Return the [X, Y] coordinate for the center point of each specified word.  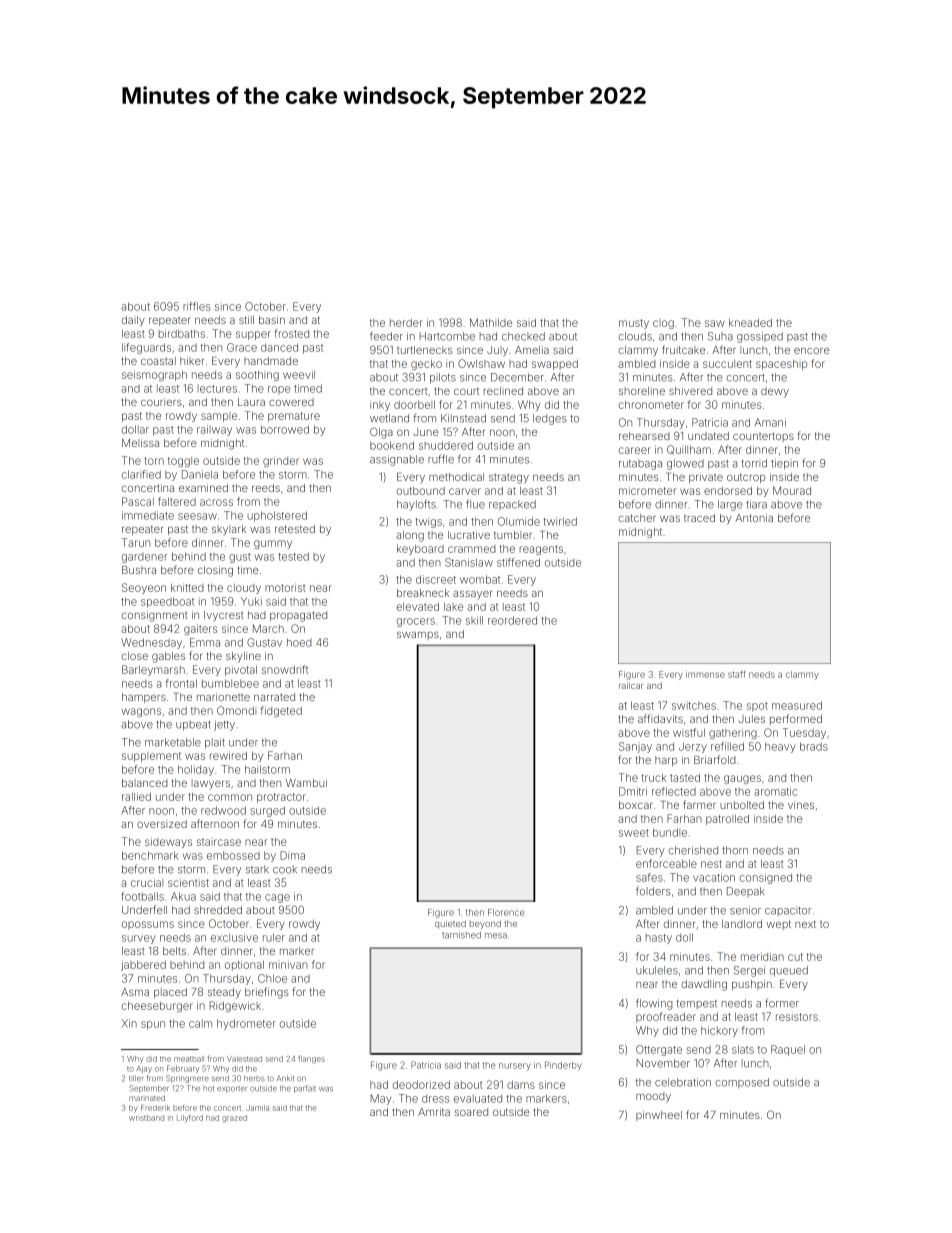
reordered [512, 620]
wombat [480, 579]
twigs [428, 522]
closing [215, 571]
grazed [234, 1119]
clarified [141, 474]
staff [737, 674]
